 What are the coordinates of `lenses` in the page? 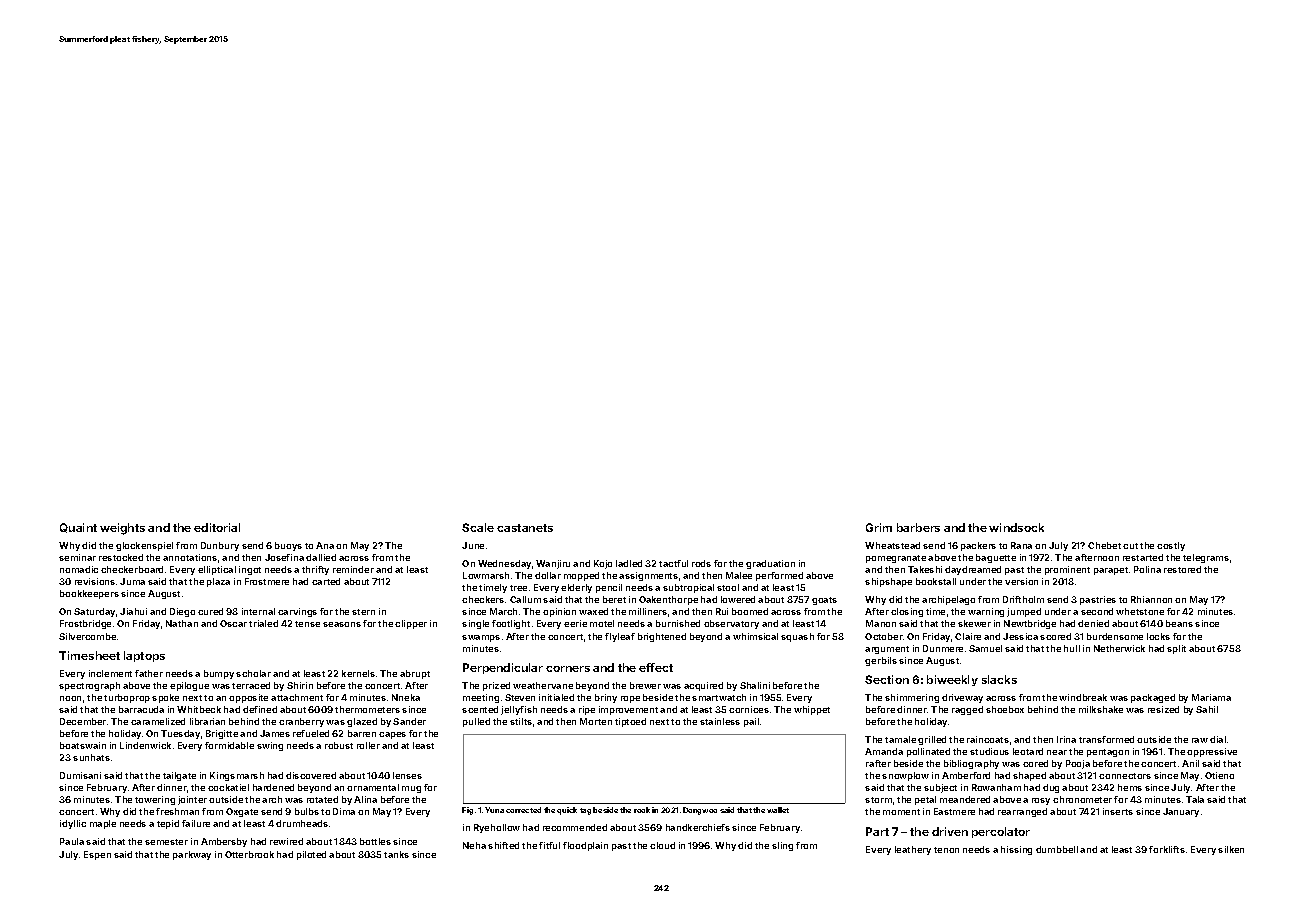 It's located at (407, 775).
